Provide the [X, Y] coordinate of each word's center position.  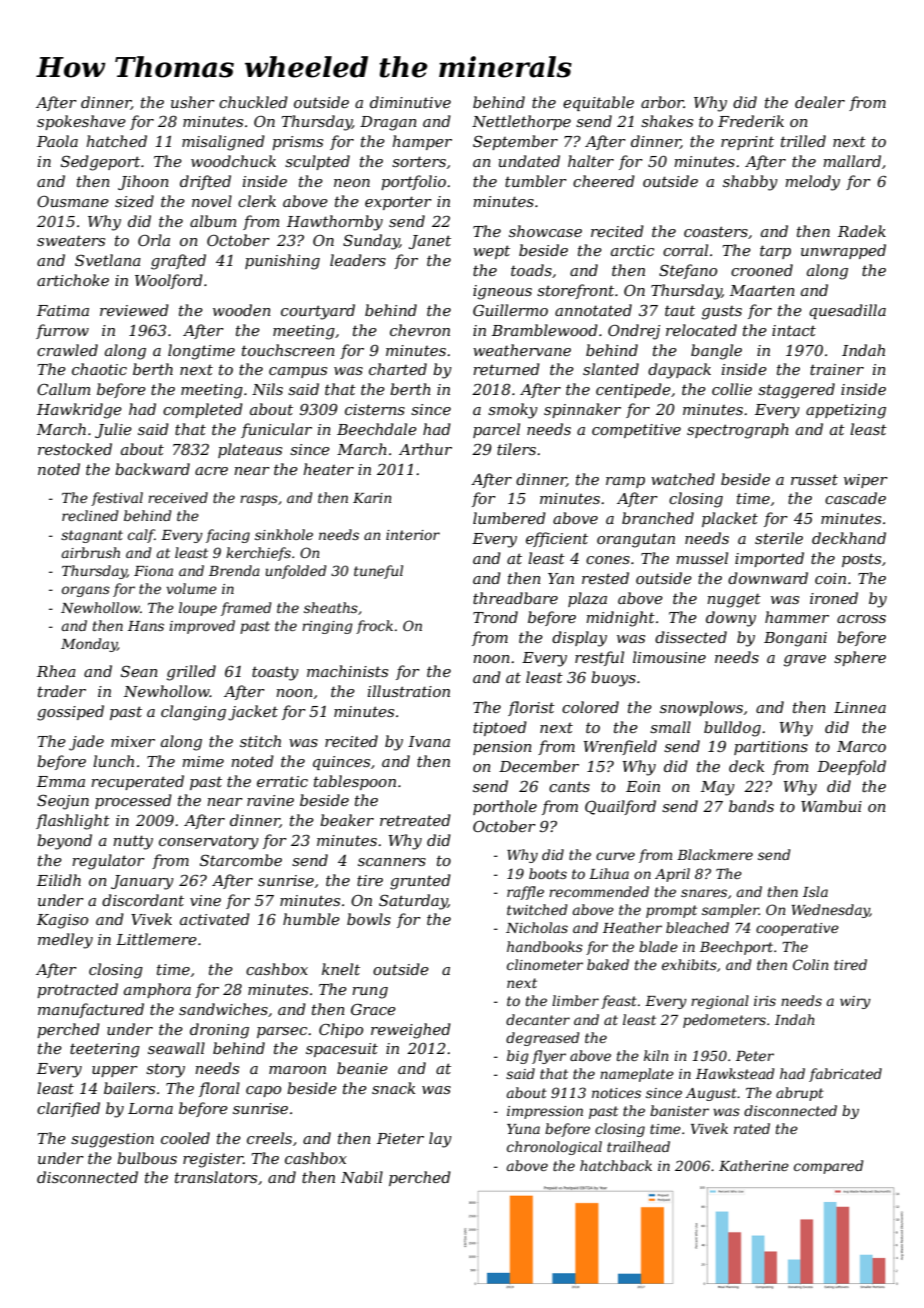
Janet [430, 242]
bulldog [732, 729]
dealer [820, 102]
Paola [57, 141]
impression [545, 1112]
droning [219, 1031]
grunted [420, 882]
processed [133, 801]
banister [679, 1110]
